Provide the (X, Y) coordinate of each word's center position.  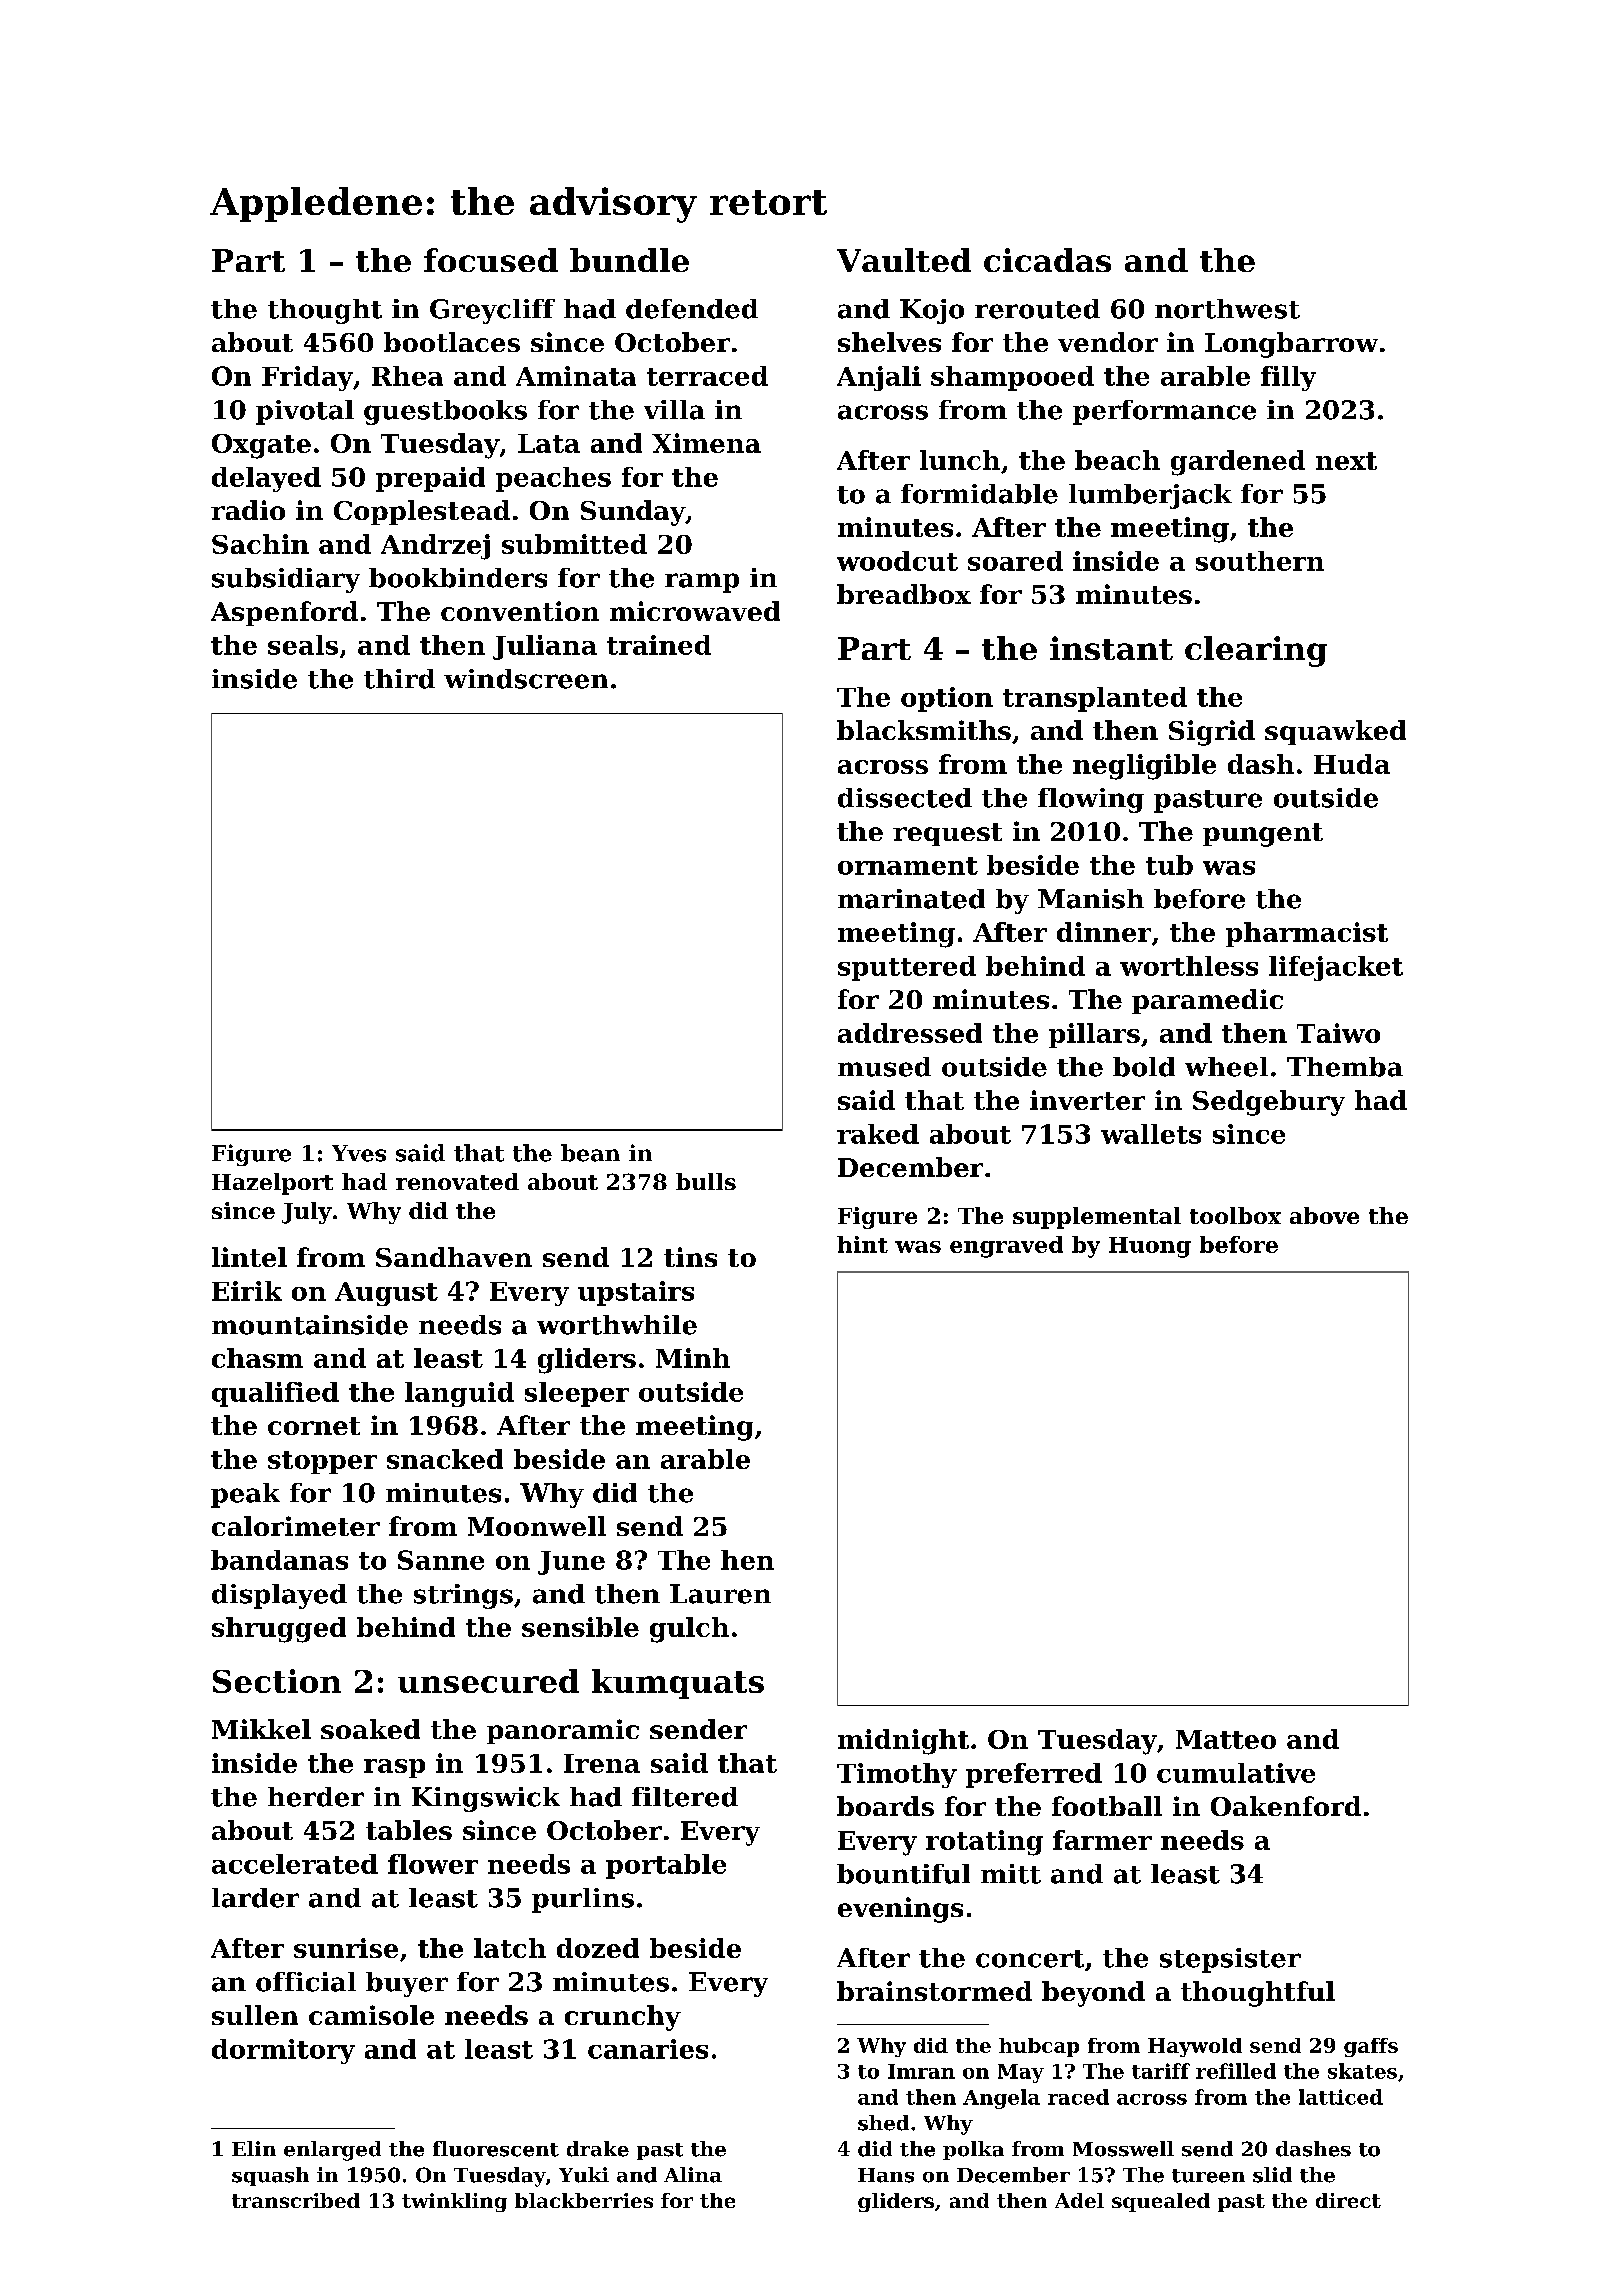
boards (885, 1806)
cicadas (1047, 260)
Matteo (1226, 1739)
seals (303, 645)
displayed (279, 1596)
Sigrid (1212, 733)
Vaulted (904, 260)
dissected (905, 798)
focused (491, 260)
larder (255, 1898)
